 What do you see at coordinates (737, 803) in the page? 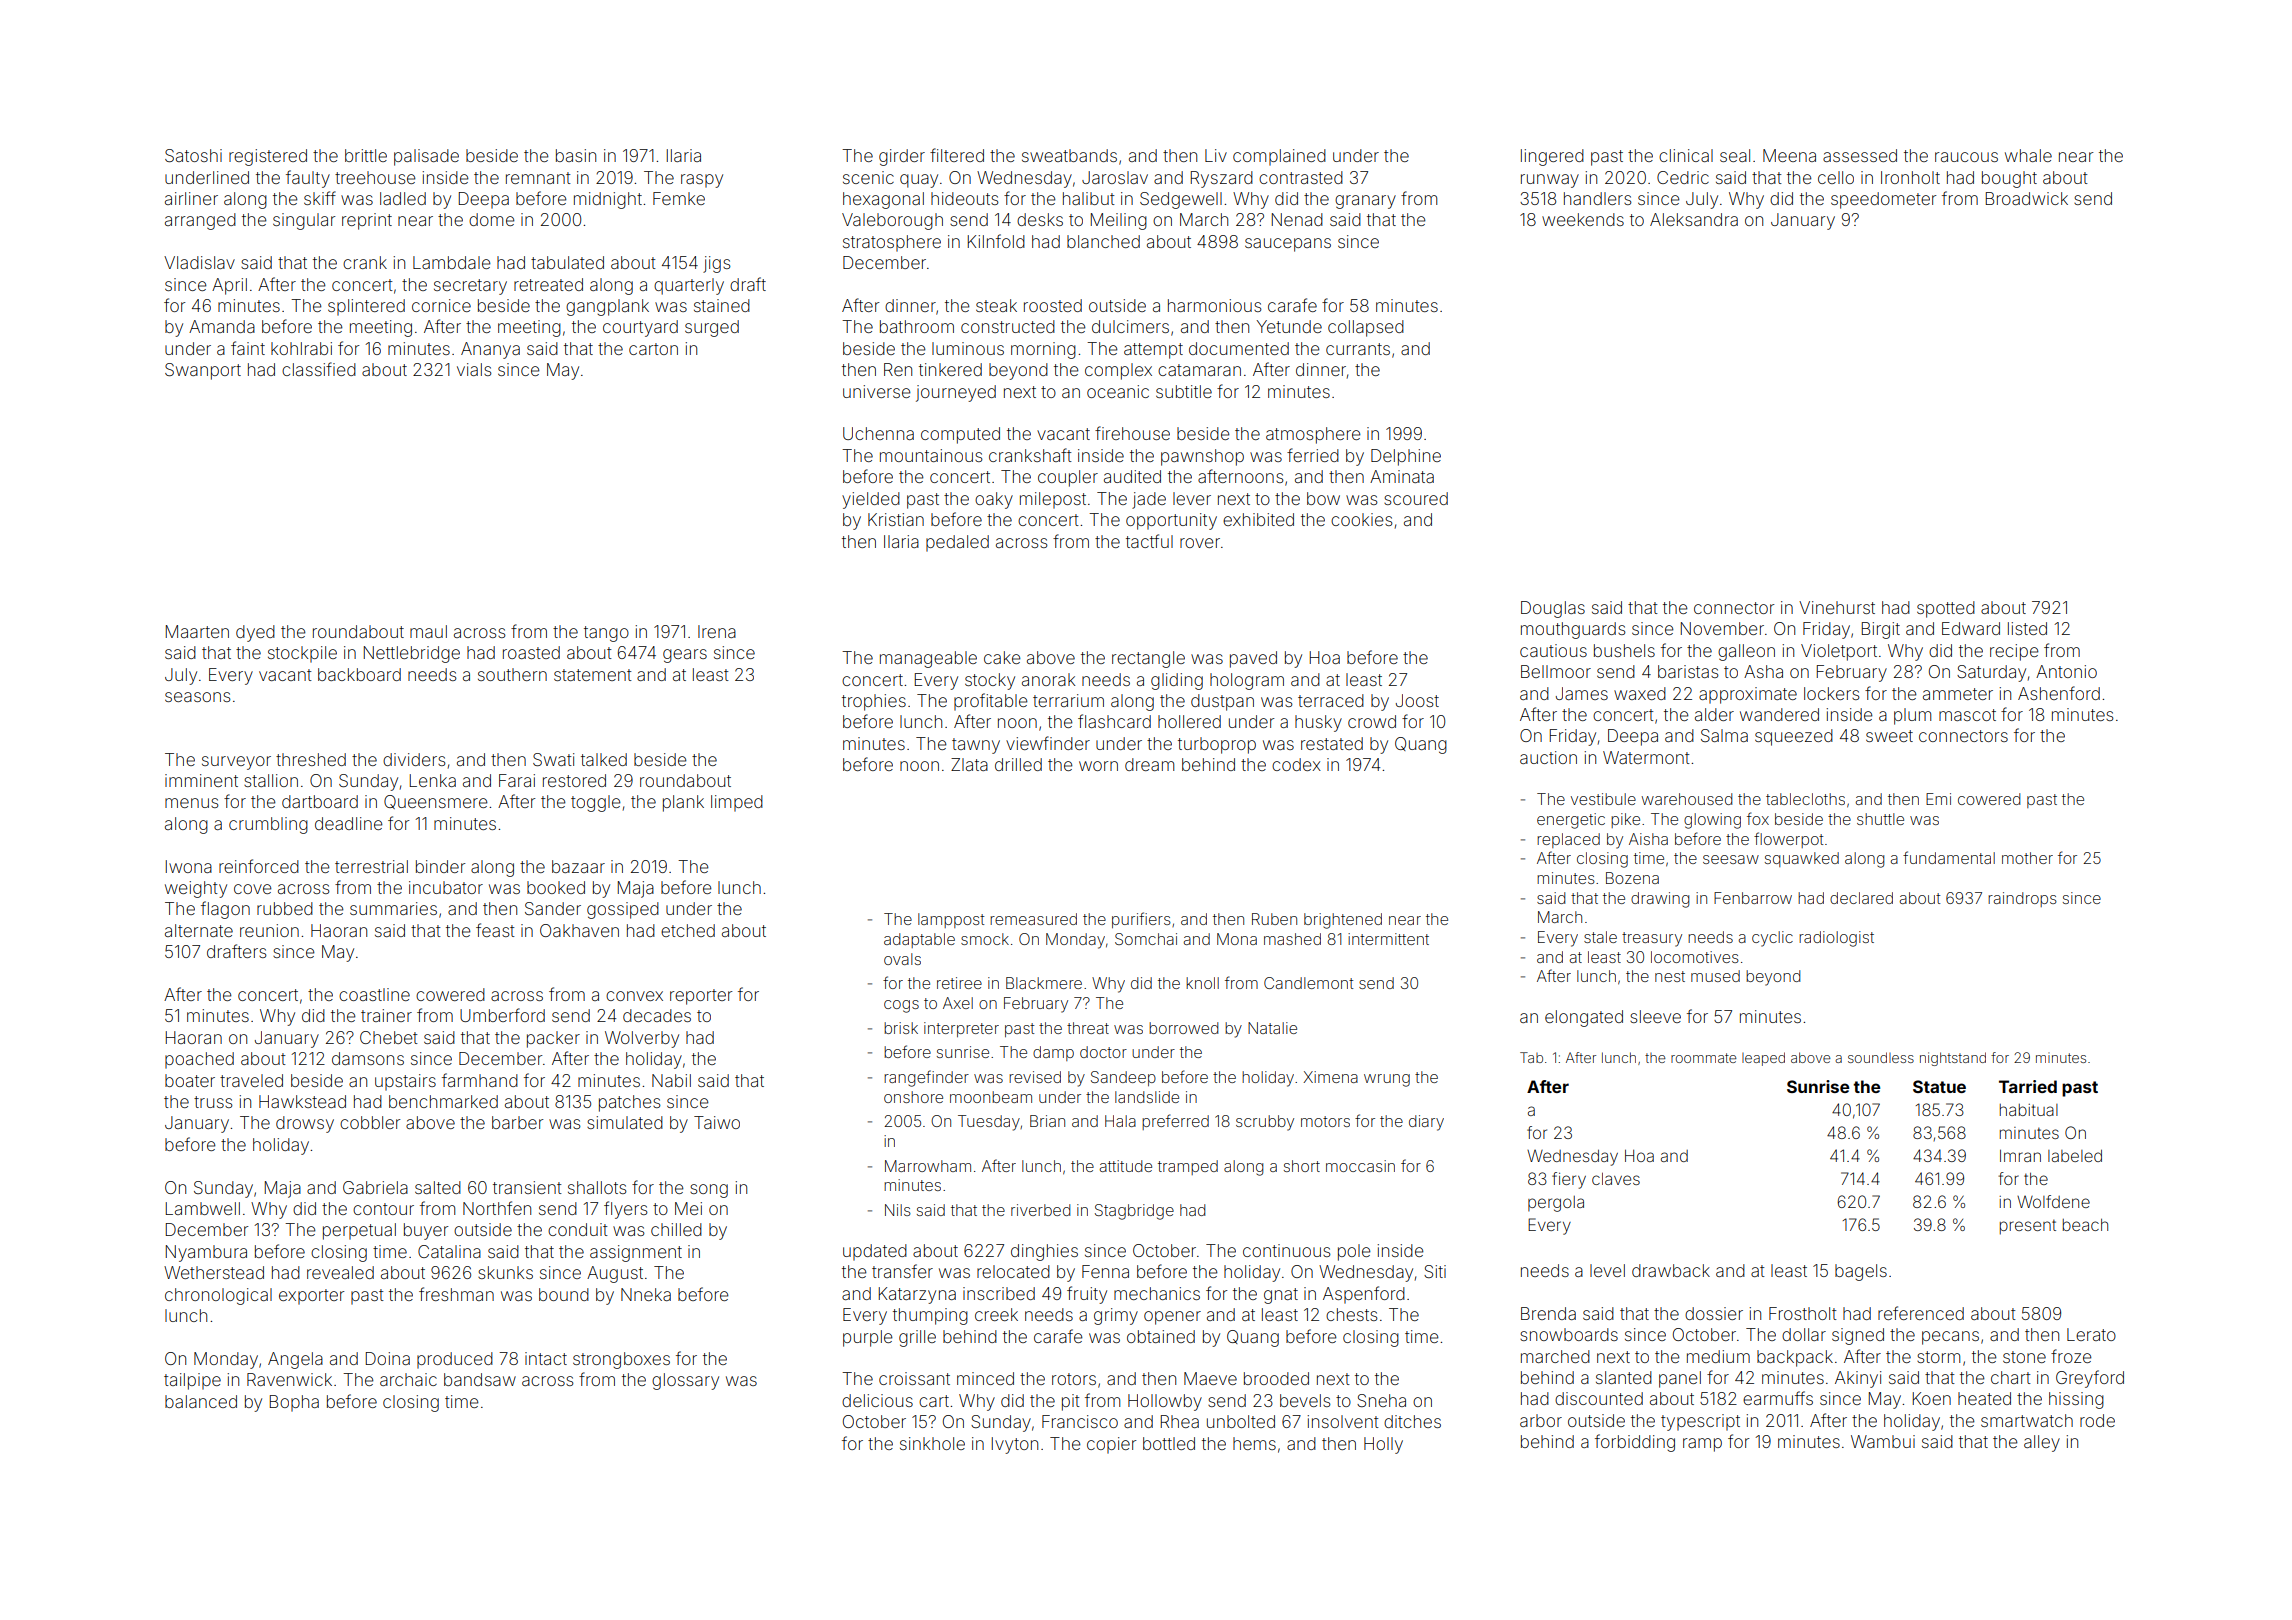
I see `limped` at bounding box center [737, 803].
